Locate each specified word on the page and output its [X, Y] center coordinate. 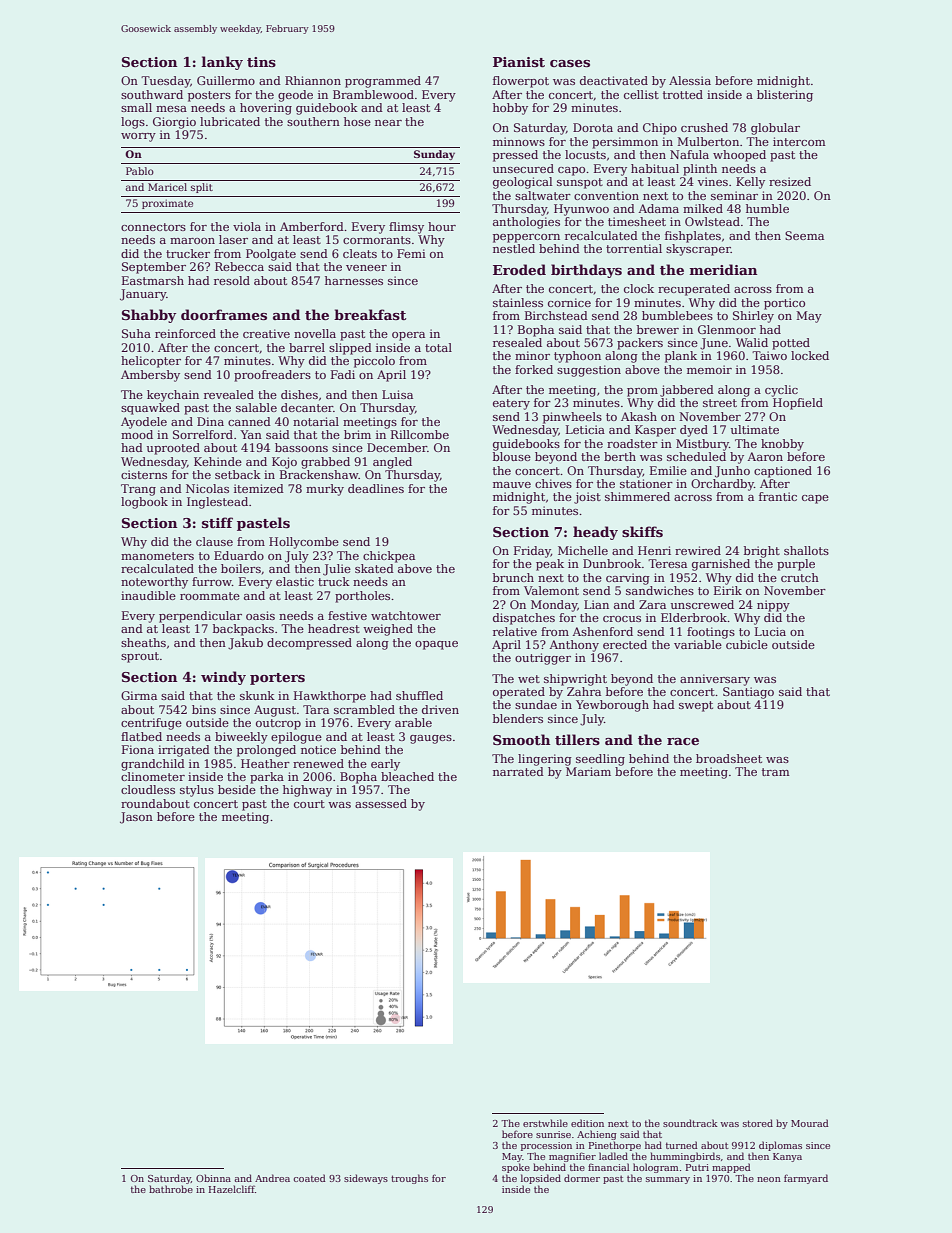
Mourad [810, 1123]
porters [277, 679]
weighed [388, 630]
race [683, 741]
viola [247, 226]
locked [810, 355]
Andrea [272, 1178]
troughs [409, 1179]
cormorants [377, 240]
